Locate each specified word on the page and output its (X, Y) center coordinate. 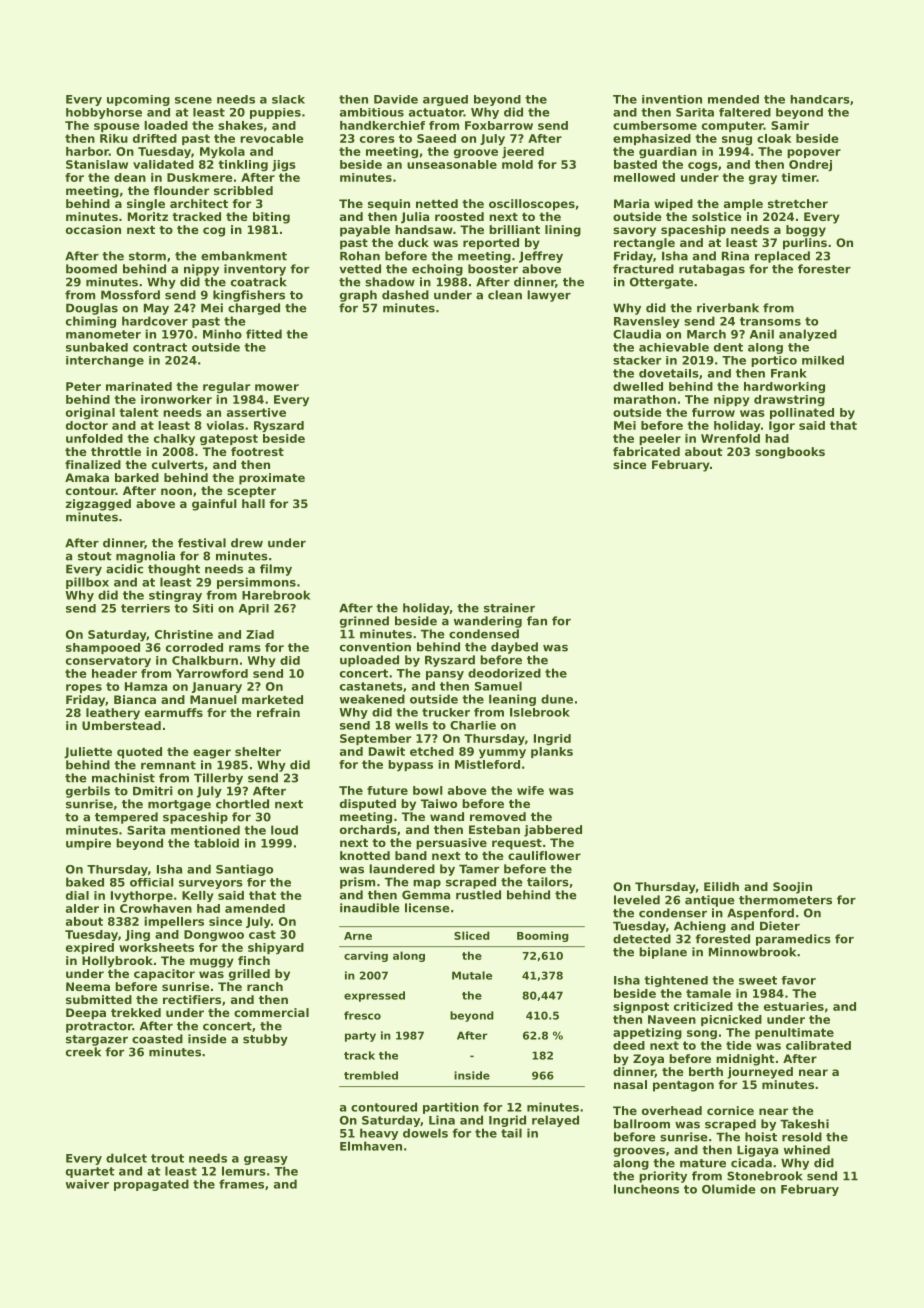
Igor (782, 426)
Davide (396, 99)
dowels (425, 1133)
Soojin (792, 888)
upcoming (138, 100)
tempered (126, 818)
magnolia (145, 557)
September (375, 739)
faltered (745, 112)
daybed (514, 648)
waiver (87, 1184)
